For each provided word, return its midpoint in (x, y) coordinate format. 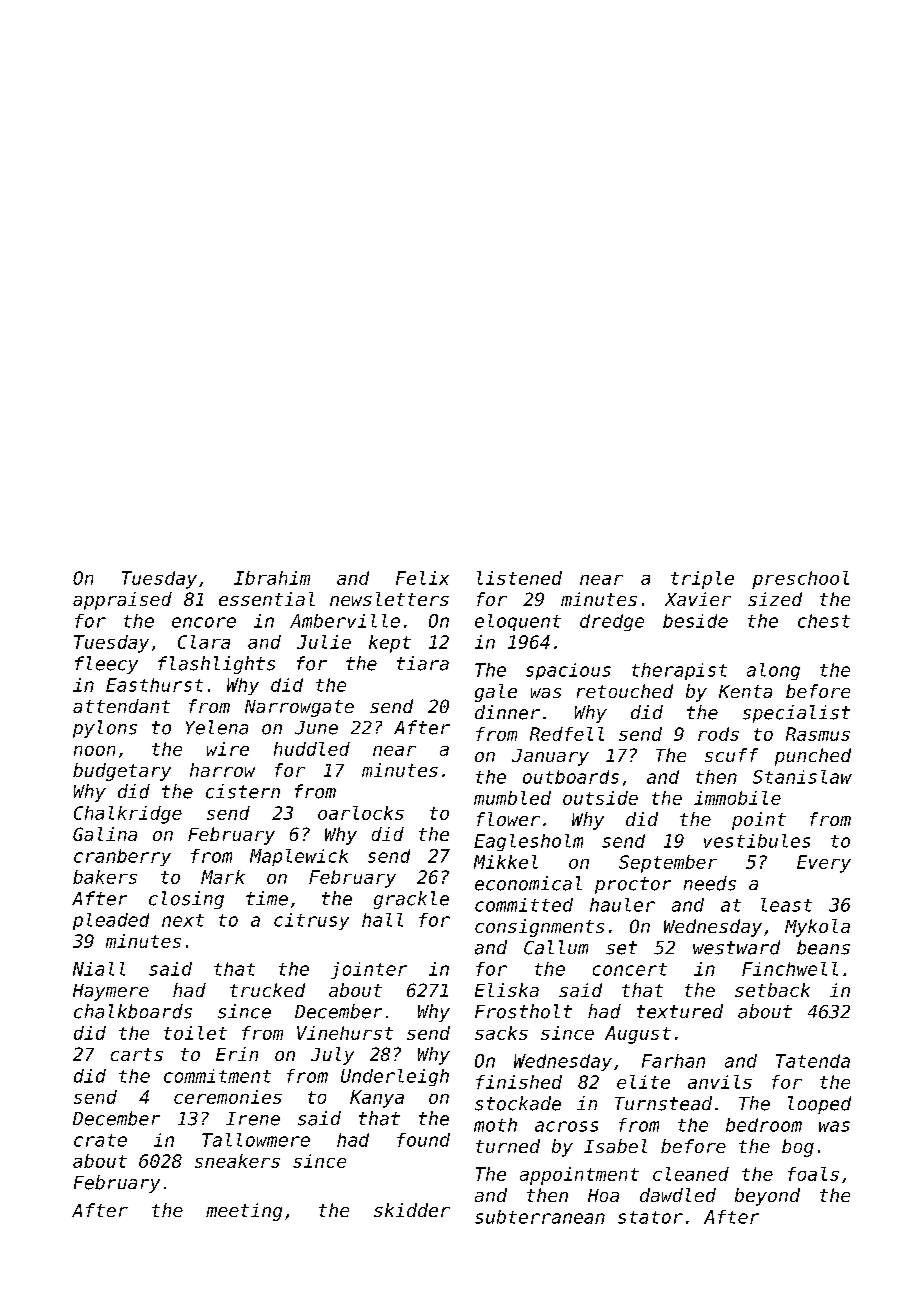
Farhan (673, 1061)
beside (695, 621)
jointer (369, 970)
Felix (422, 578)
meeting (244, 1212)
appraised (122, 601)
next (183, 920)
